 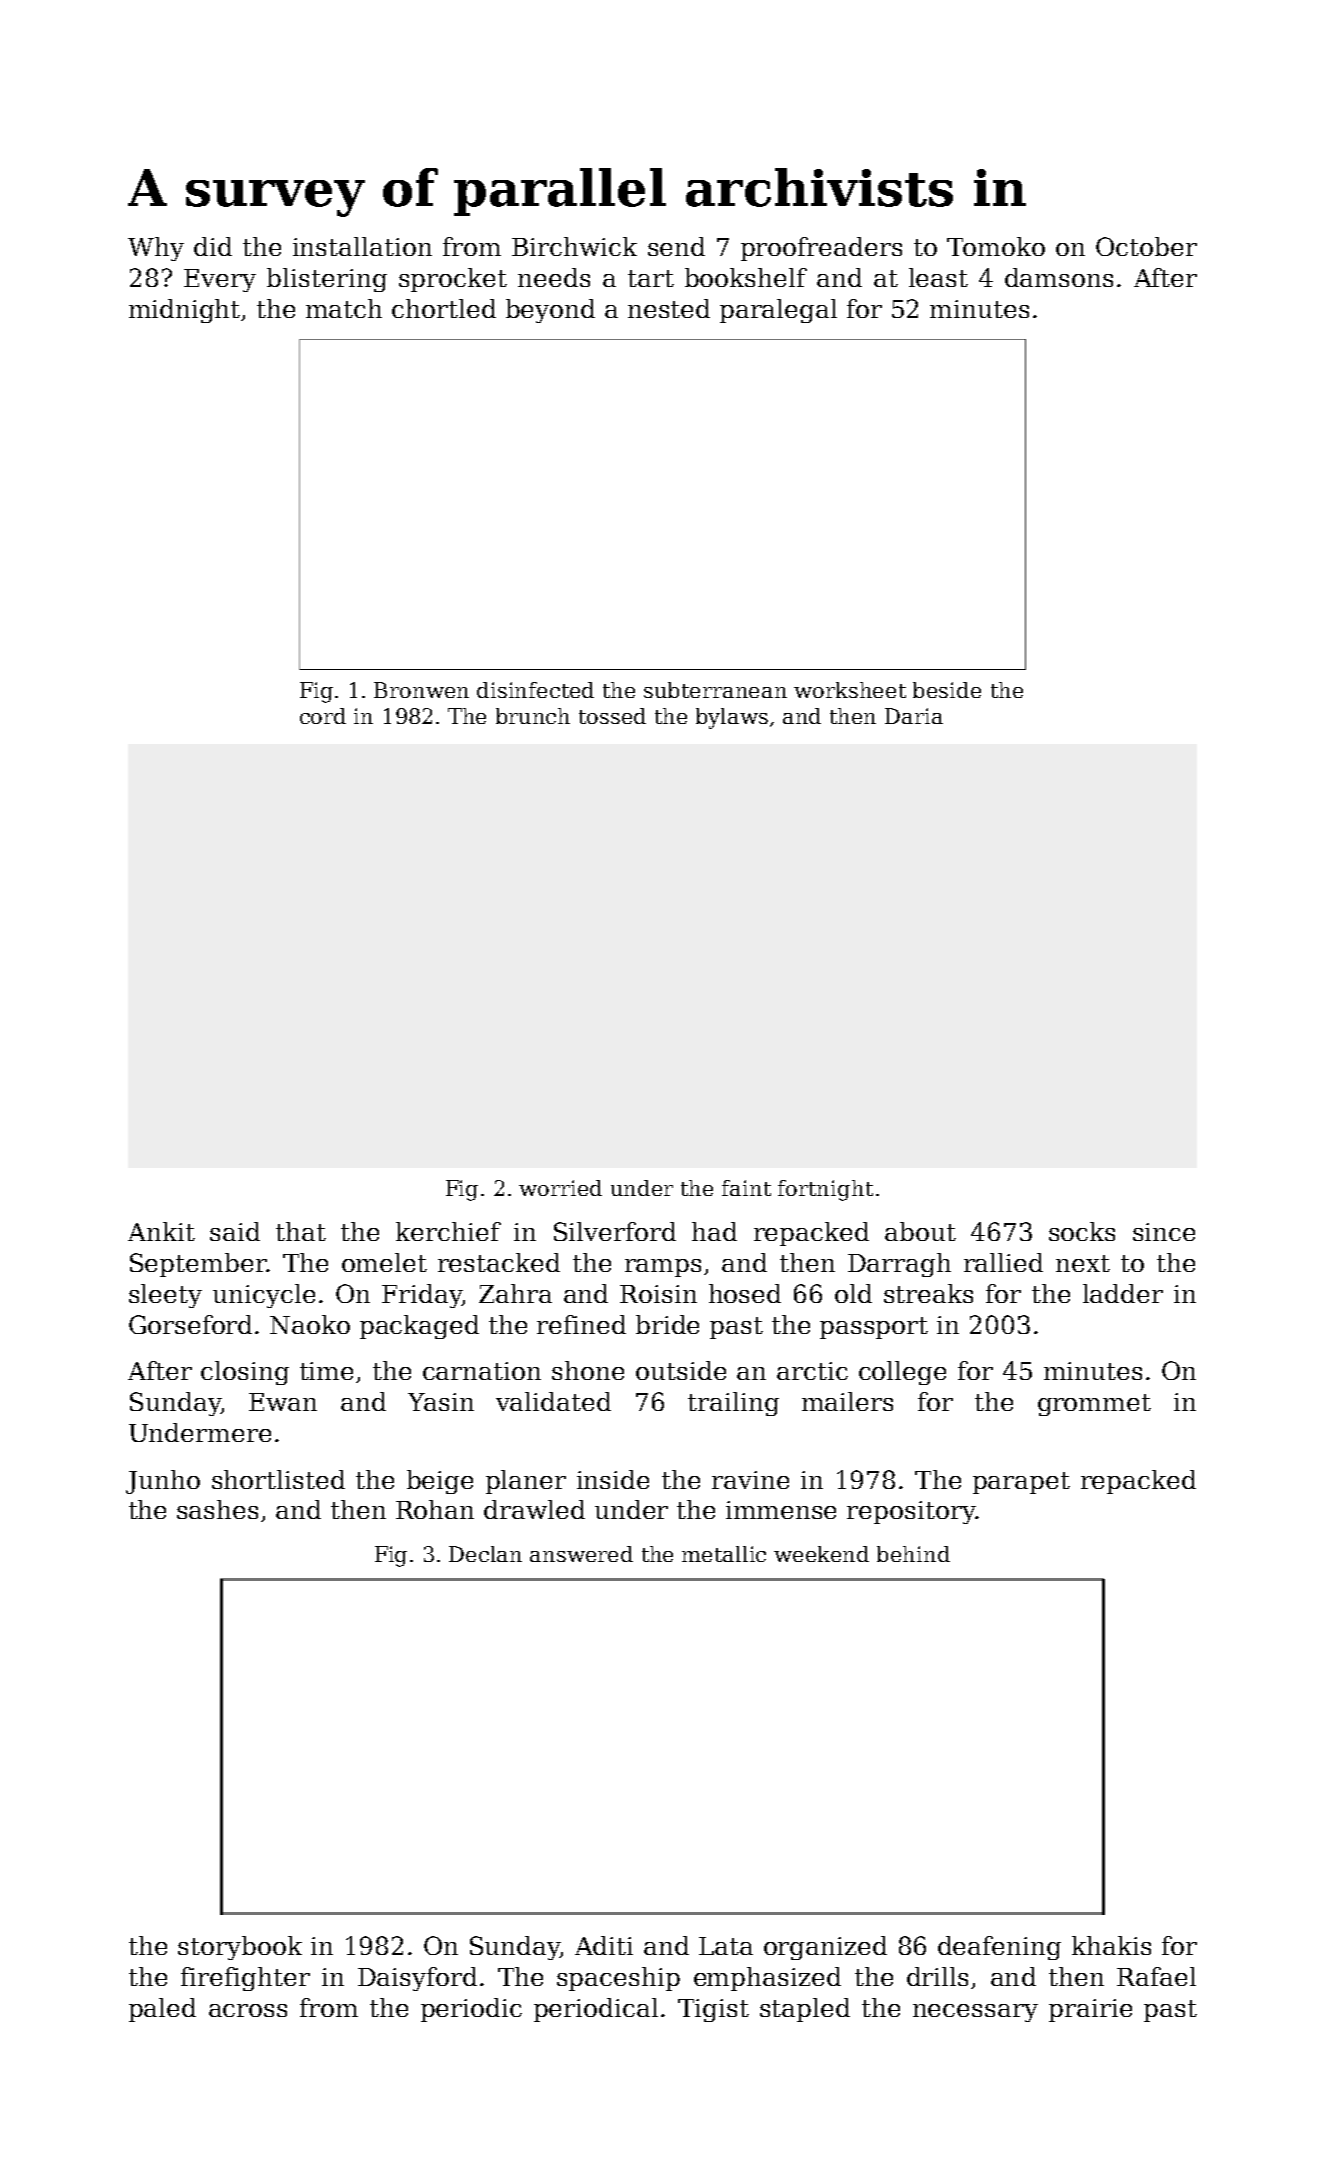 What do you see at coordinates (245, 1373) in the page?
I see `closing` at bounding box center [245, 1373].
